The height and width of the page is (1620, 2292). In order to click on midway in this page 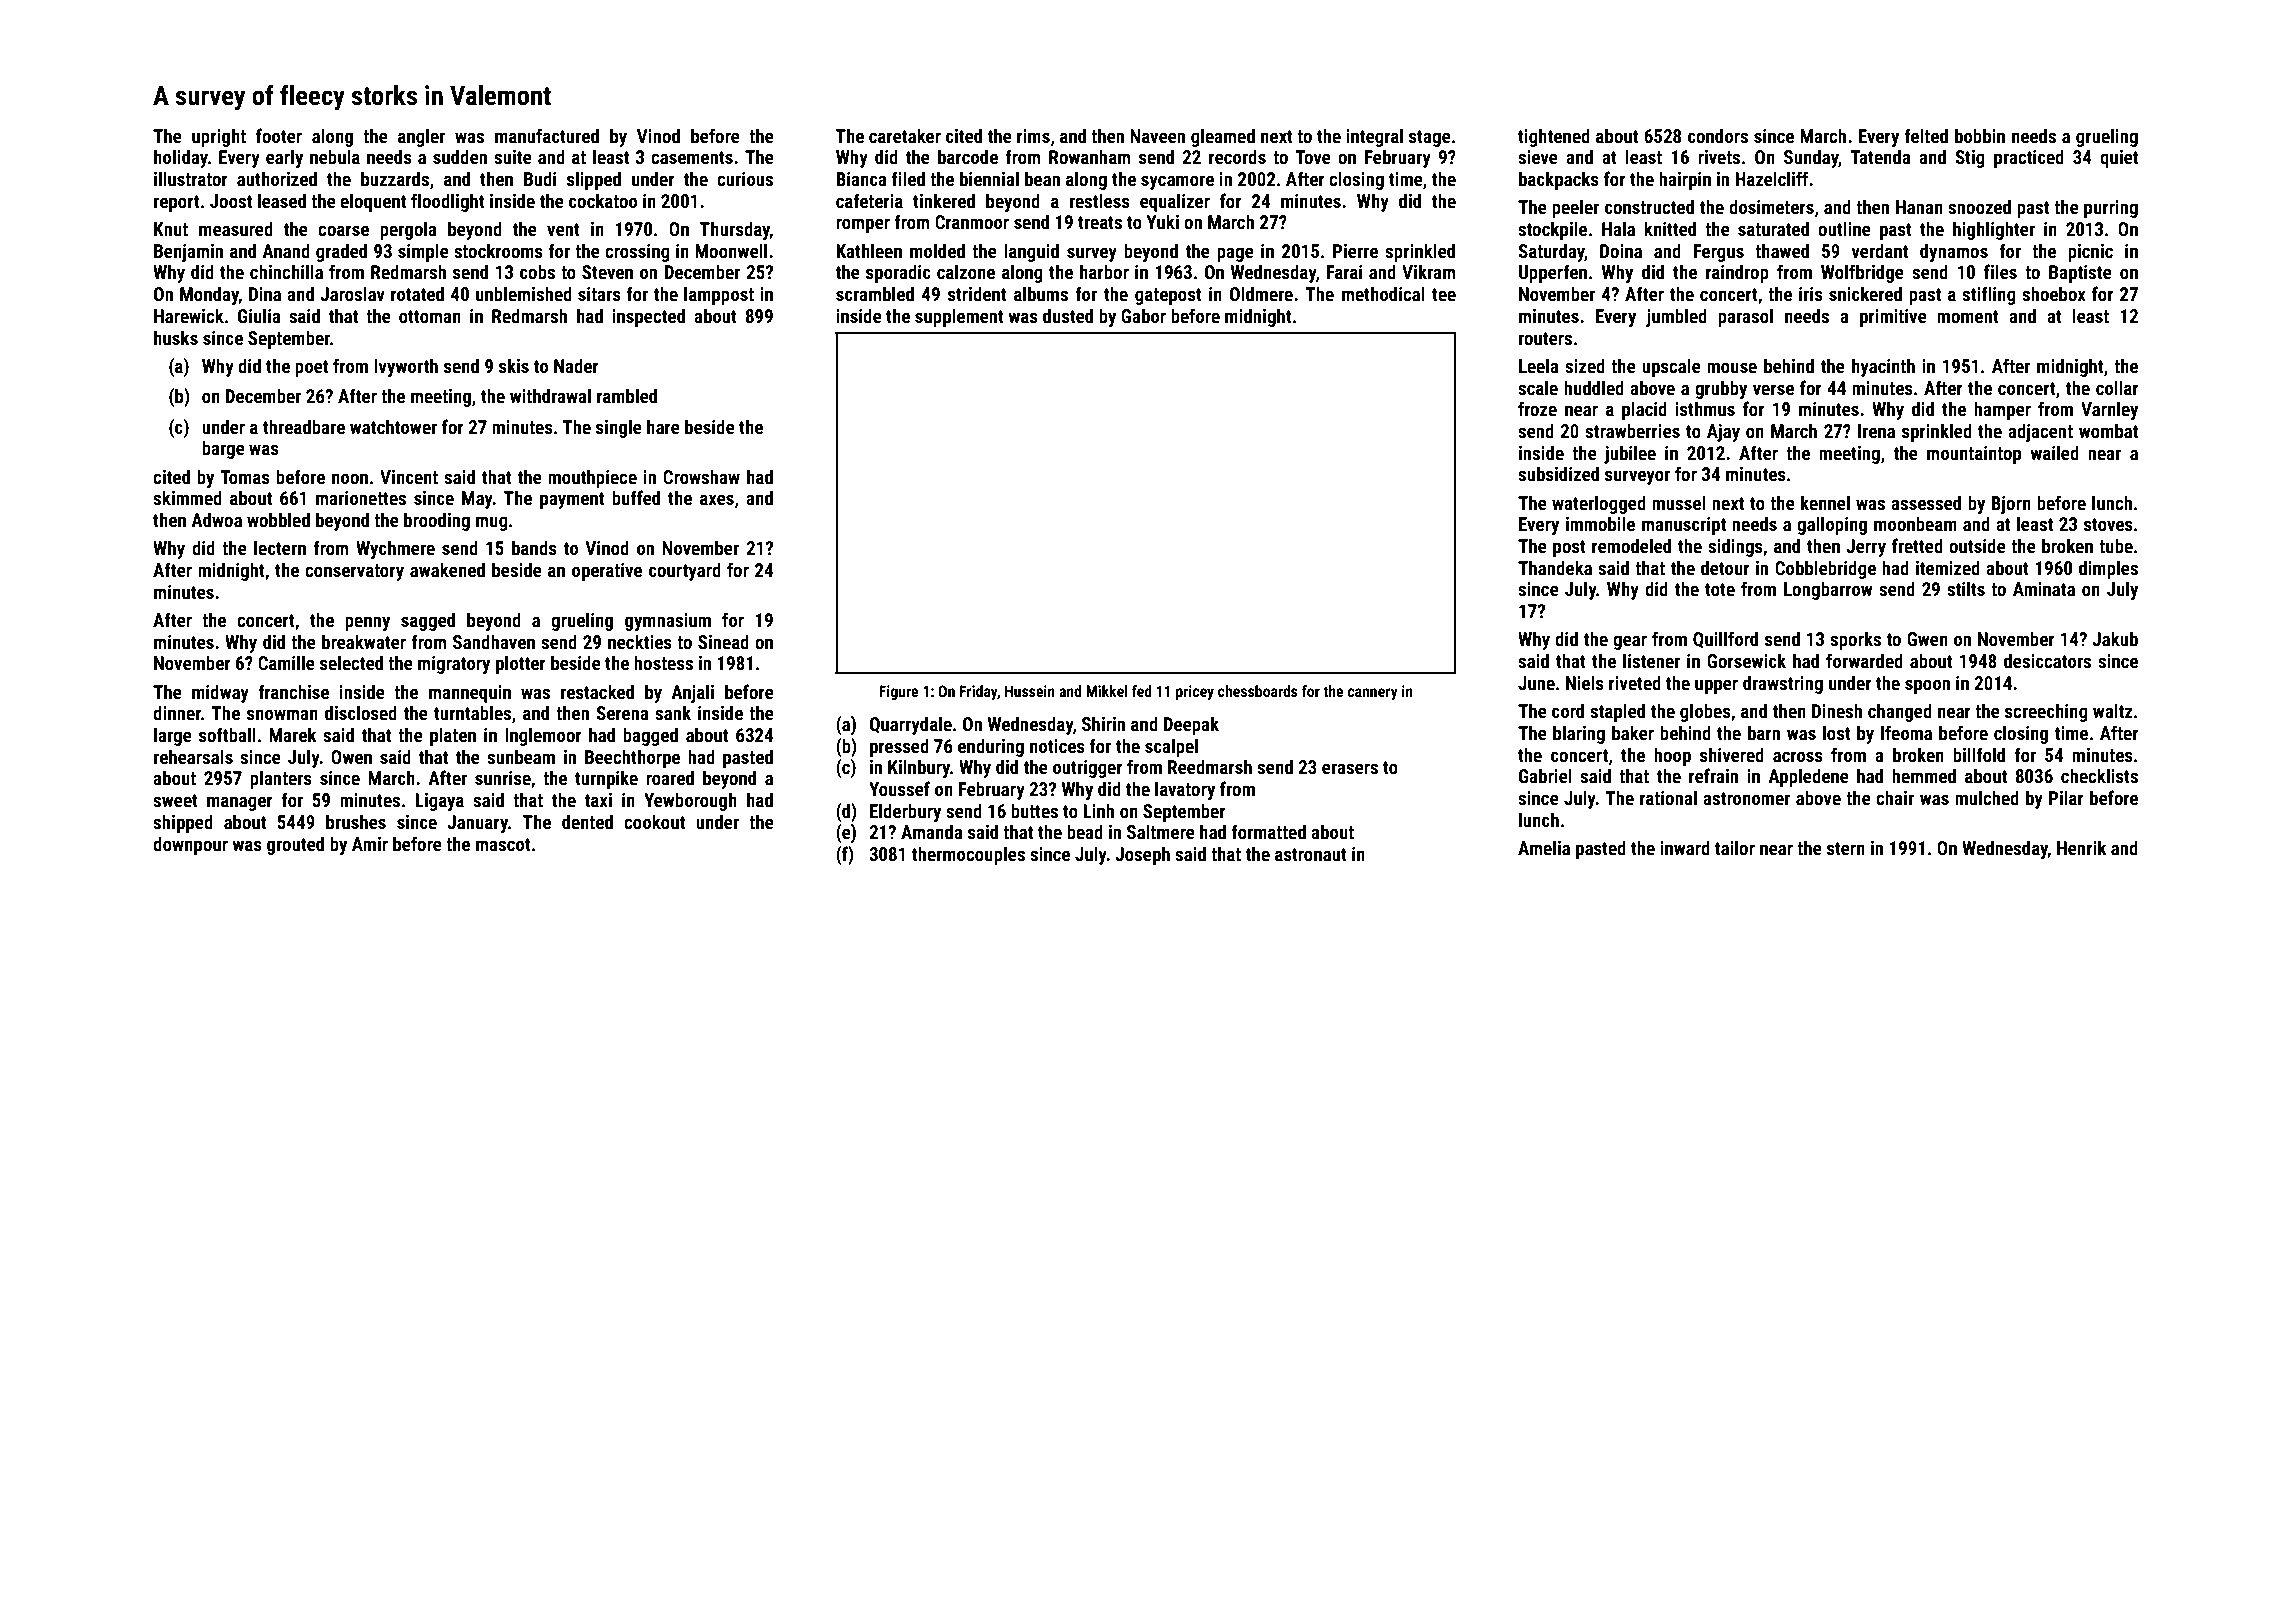, I will do `click(220, 693)`.
